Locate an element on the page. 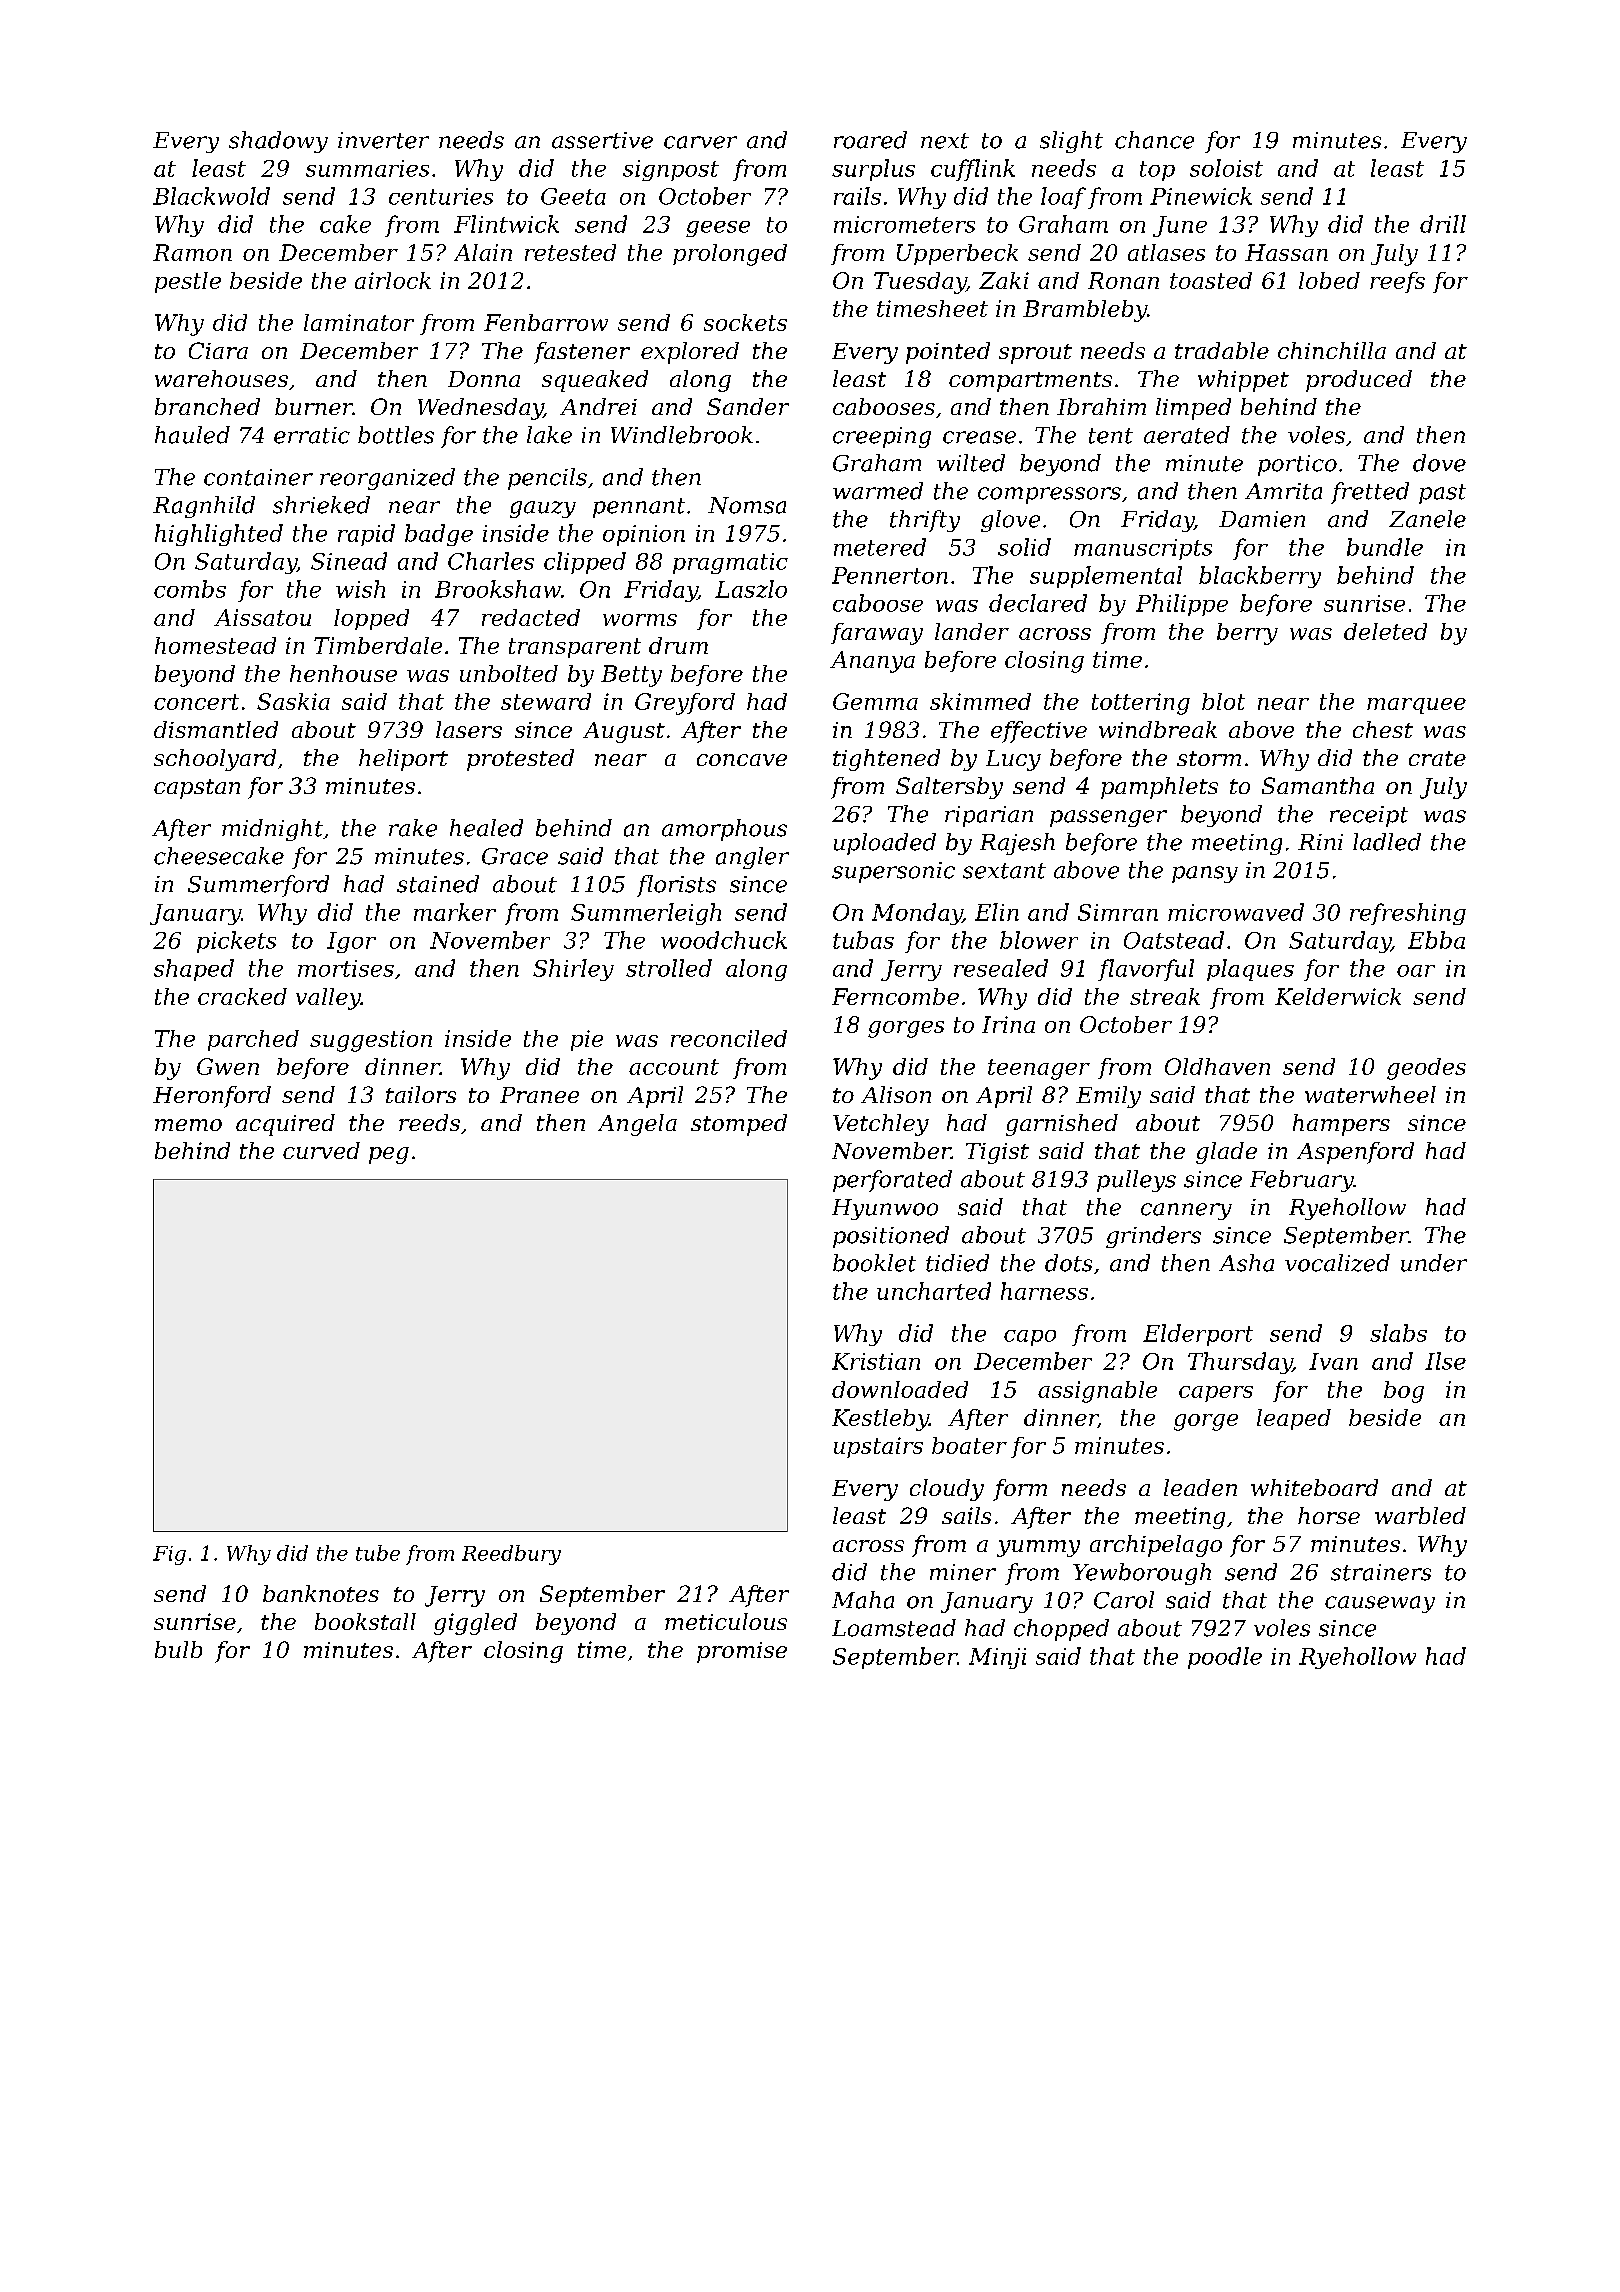  Flintwick is located at coordinates (506, 224).
